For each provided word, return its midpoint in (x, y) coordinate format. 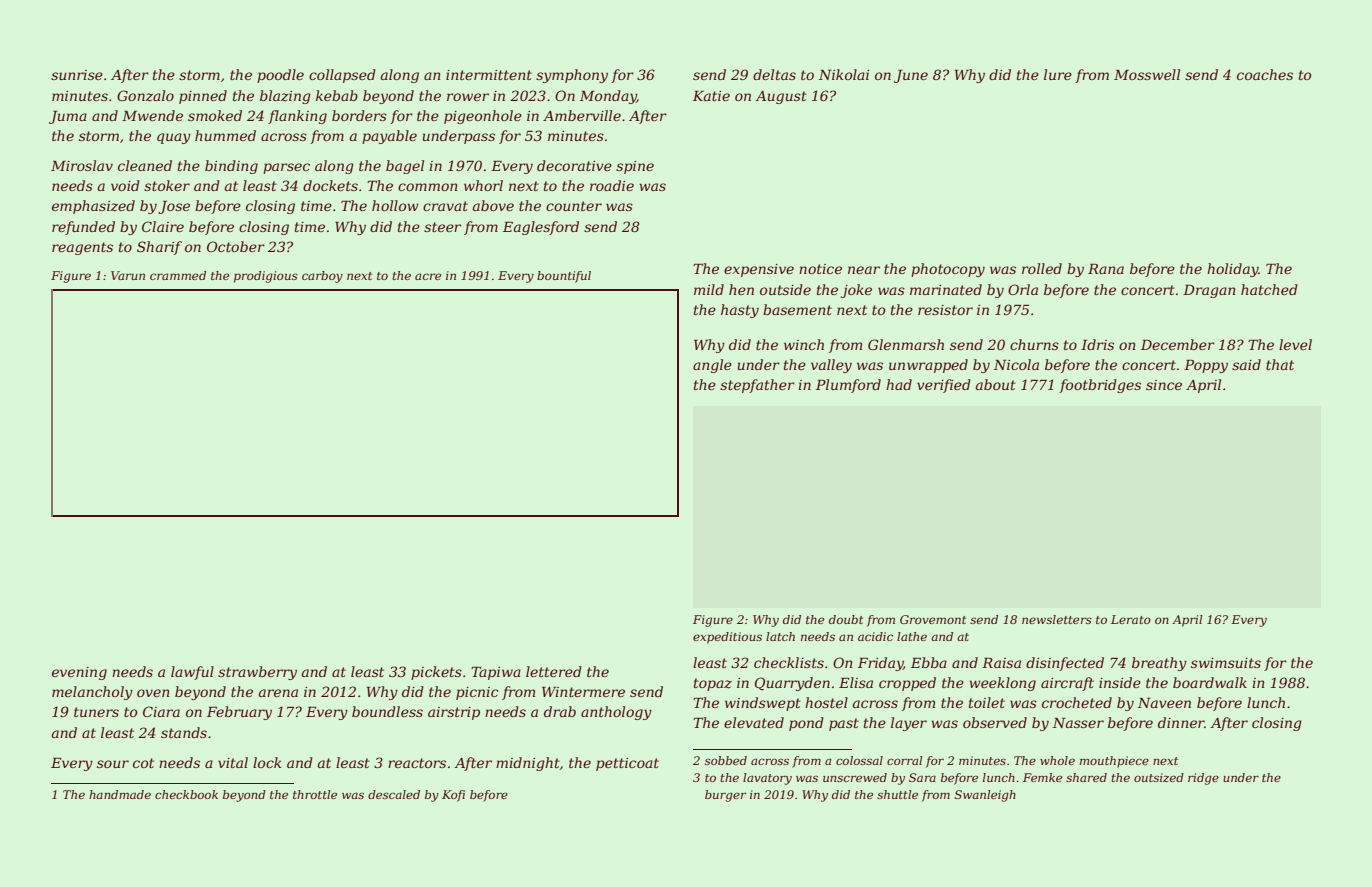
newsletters (1057, 619)
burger (725, 796)
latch (780, 636)
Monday (608, 97)
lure (1058, 74)
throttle (315, 794)
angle (712, 366)
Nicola (1016, 364)
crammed (178, 275)
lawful (192, 673)
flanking (297, 117)
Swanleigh (985, 796)
